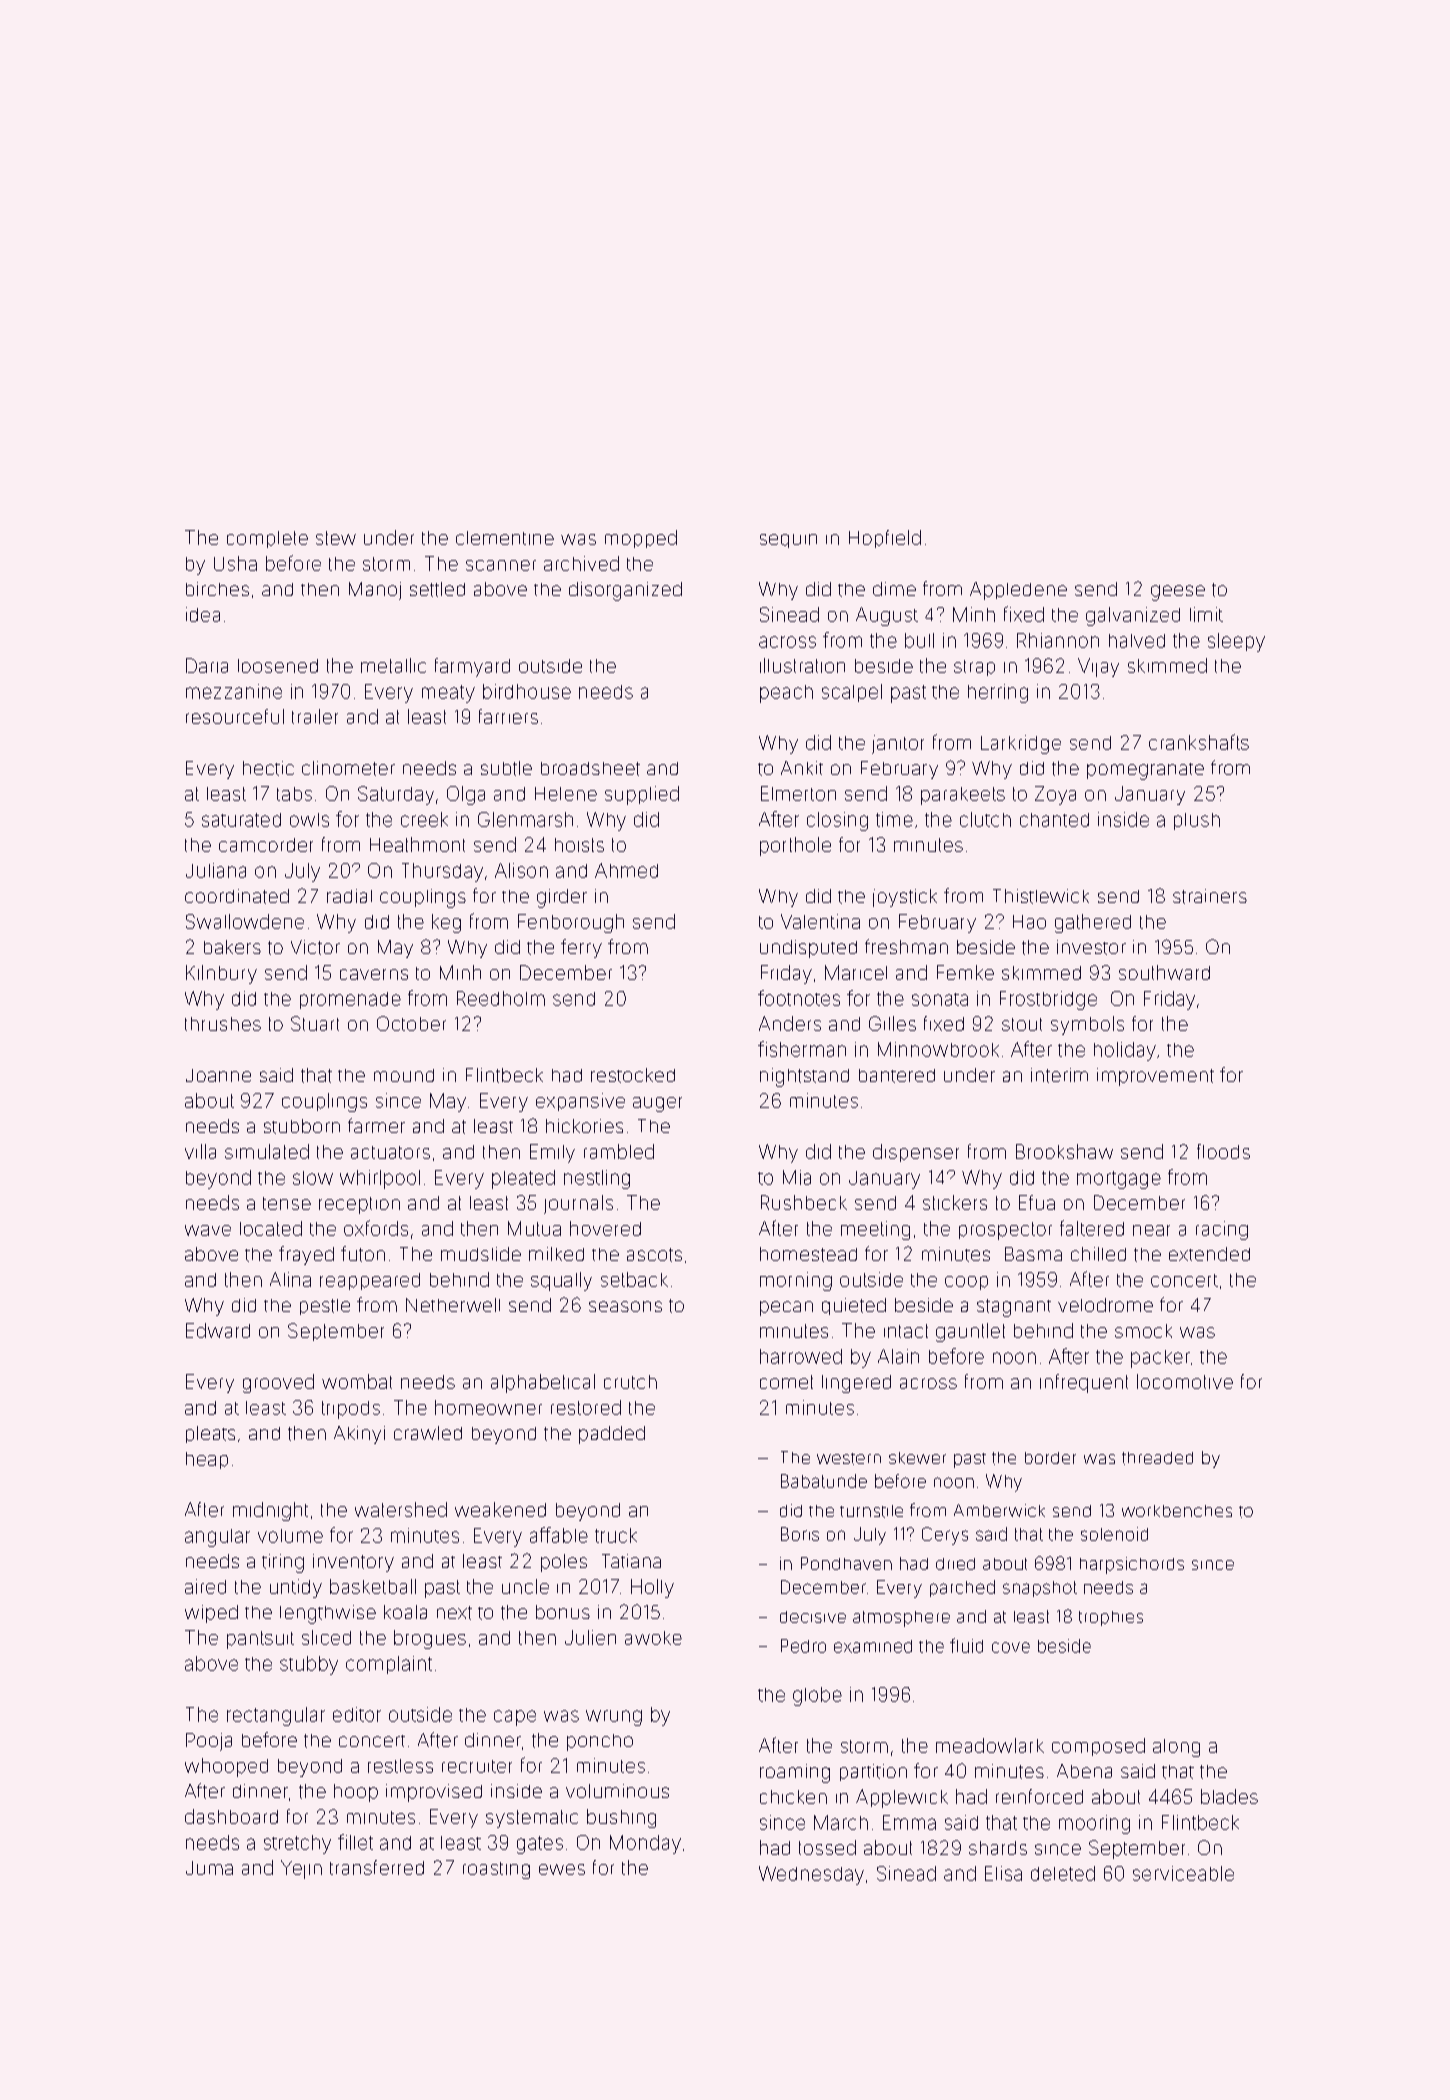  Describe the element at coordinates (377, 1867) in the screenshot. I see `transferred` at that location.
